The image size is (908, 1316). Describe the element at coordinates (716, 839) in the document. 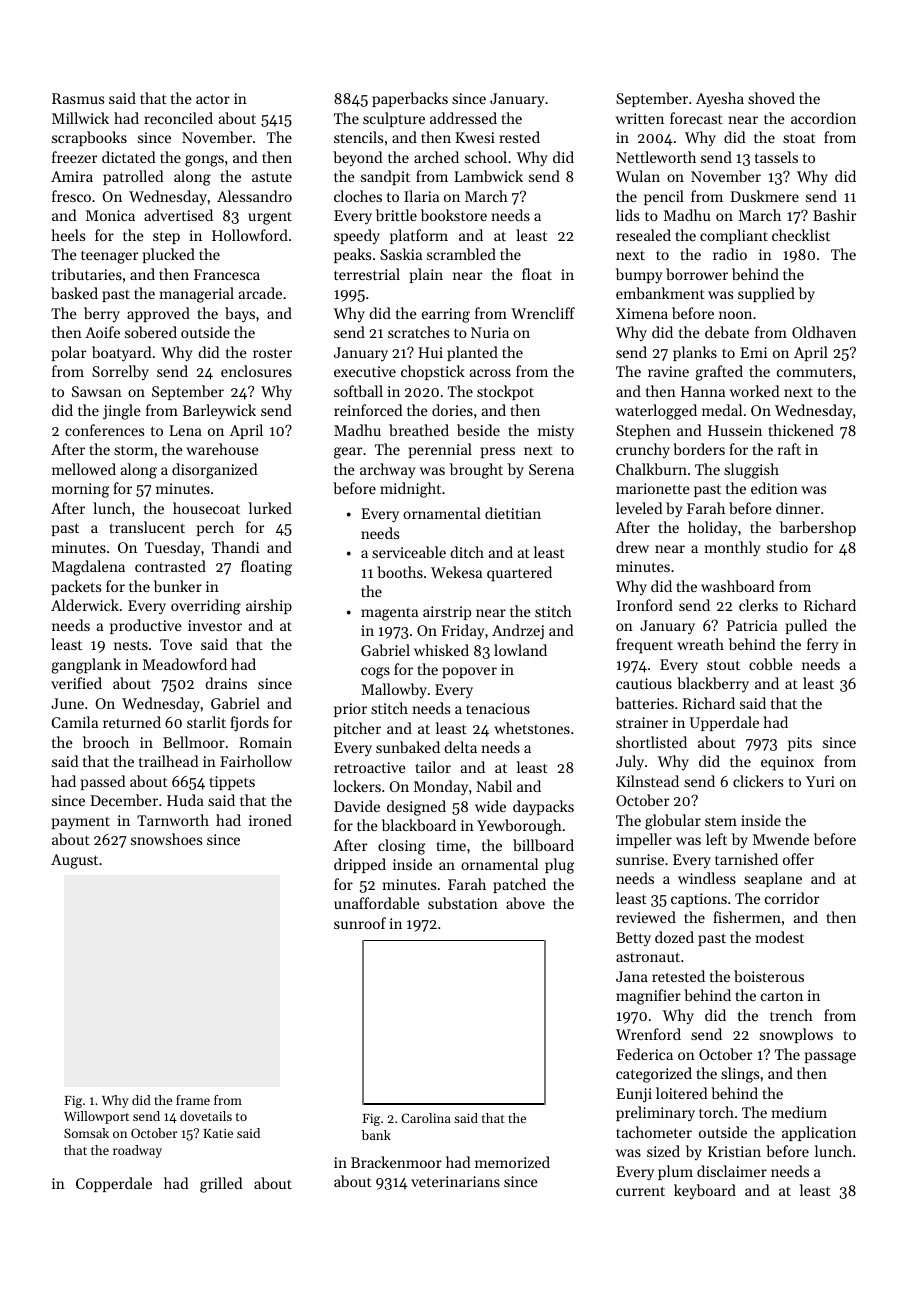

I see `left` at that location.
